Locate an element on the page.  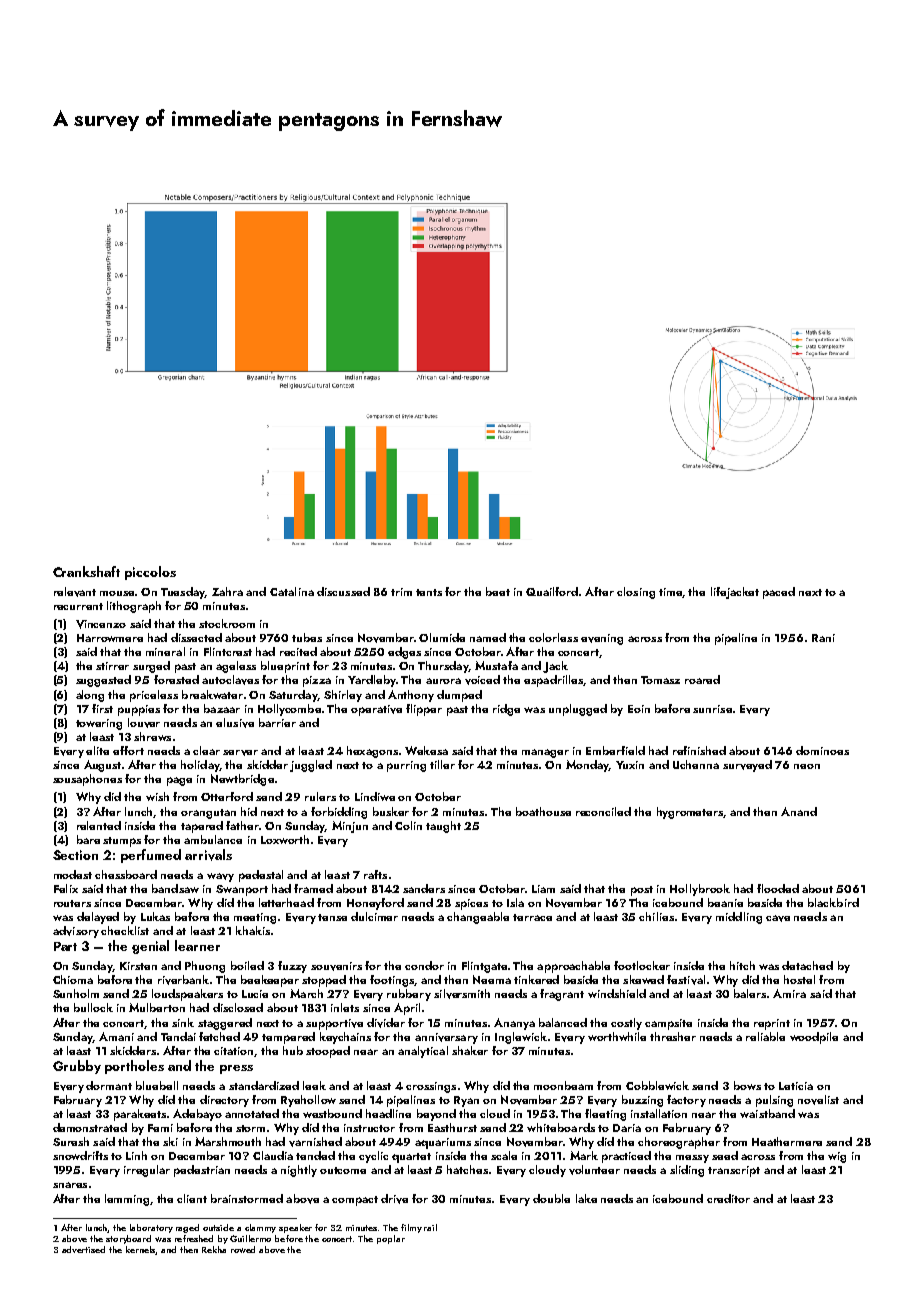
boathouse is located at coordinates (543, 811).
